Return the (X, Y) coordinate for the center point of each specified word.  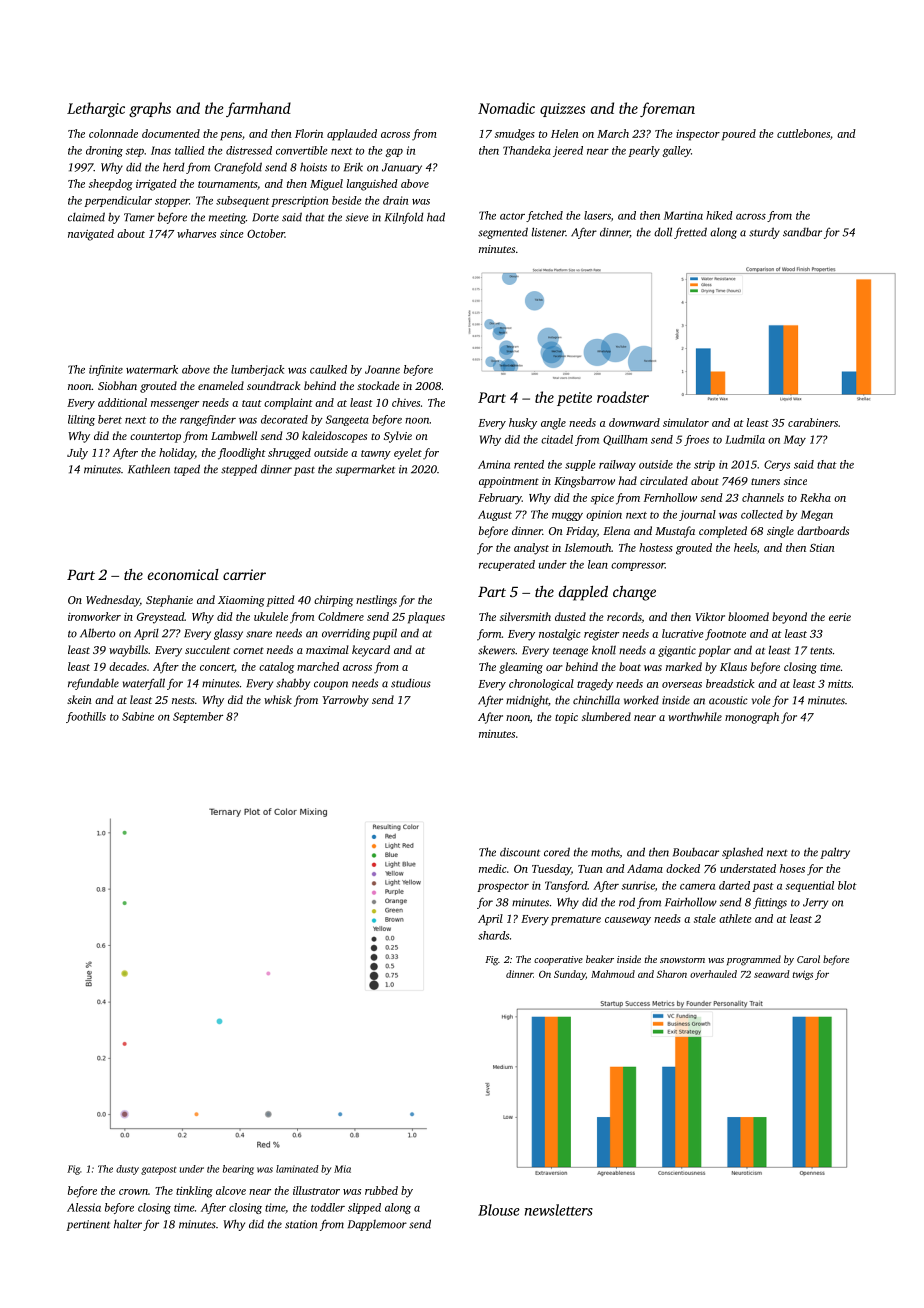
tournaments (227, 184)
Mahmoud (613, 974)
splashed (742, 853)
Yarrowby (345, 701)
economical (183, 574)
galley (676, 151)
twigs (803, 975)
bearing (238, 1170)
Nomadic (506, 108)
